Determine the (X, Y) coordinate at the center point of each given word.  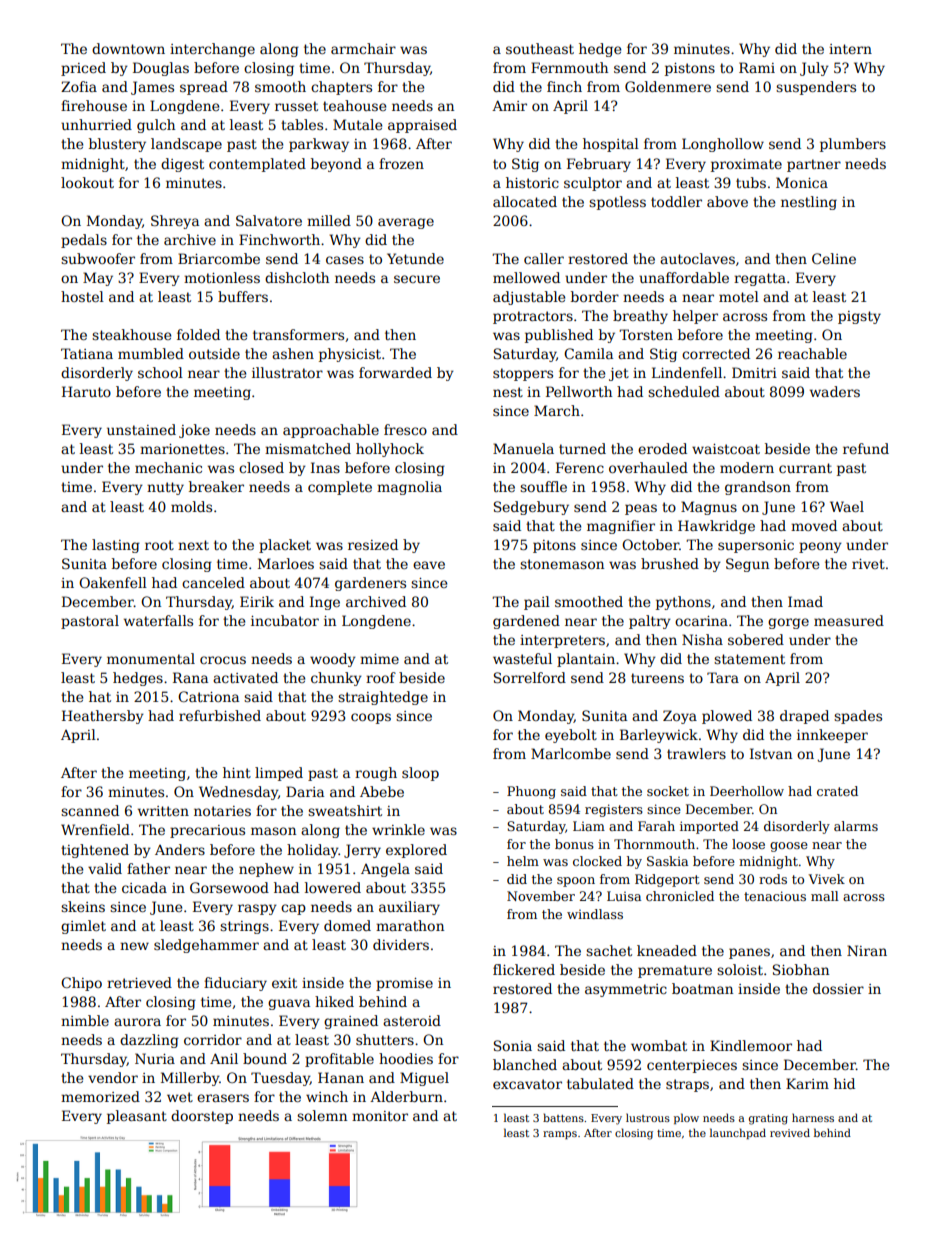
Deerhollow (747, 791)
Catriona (208, 696)
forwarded (395, 372)
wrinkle (398, 829)
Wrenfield (95, 829)
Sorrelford (530, 677)
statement (749, 659)
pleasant (137, 1117)
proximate (746, 165)
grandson (758, 488)
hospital (611, 145)
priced (83, 69)
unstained (141, 429)
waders (835, 391)
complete (340, 488)
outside (214, 353)
